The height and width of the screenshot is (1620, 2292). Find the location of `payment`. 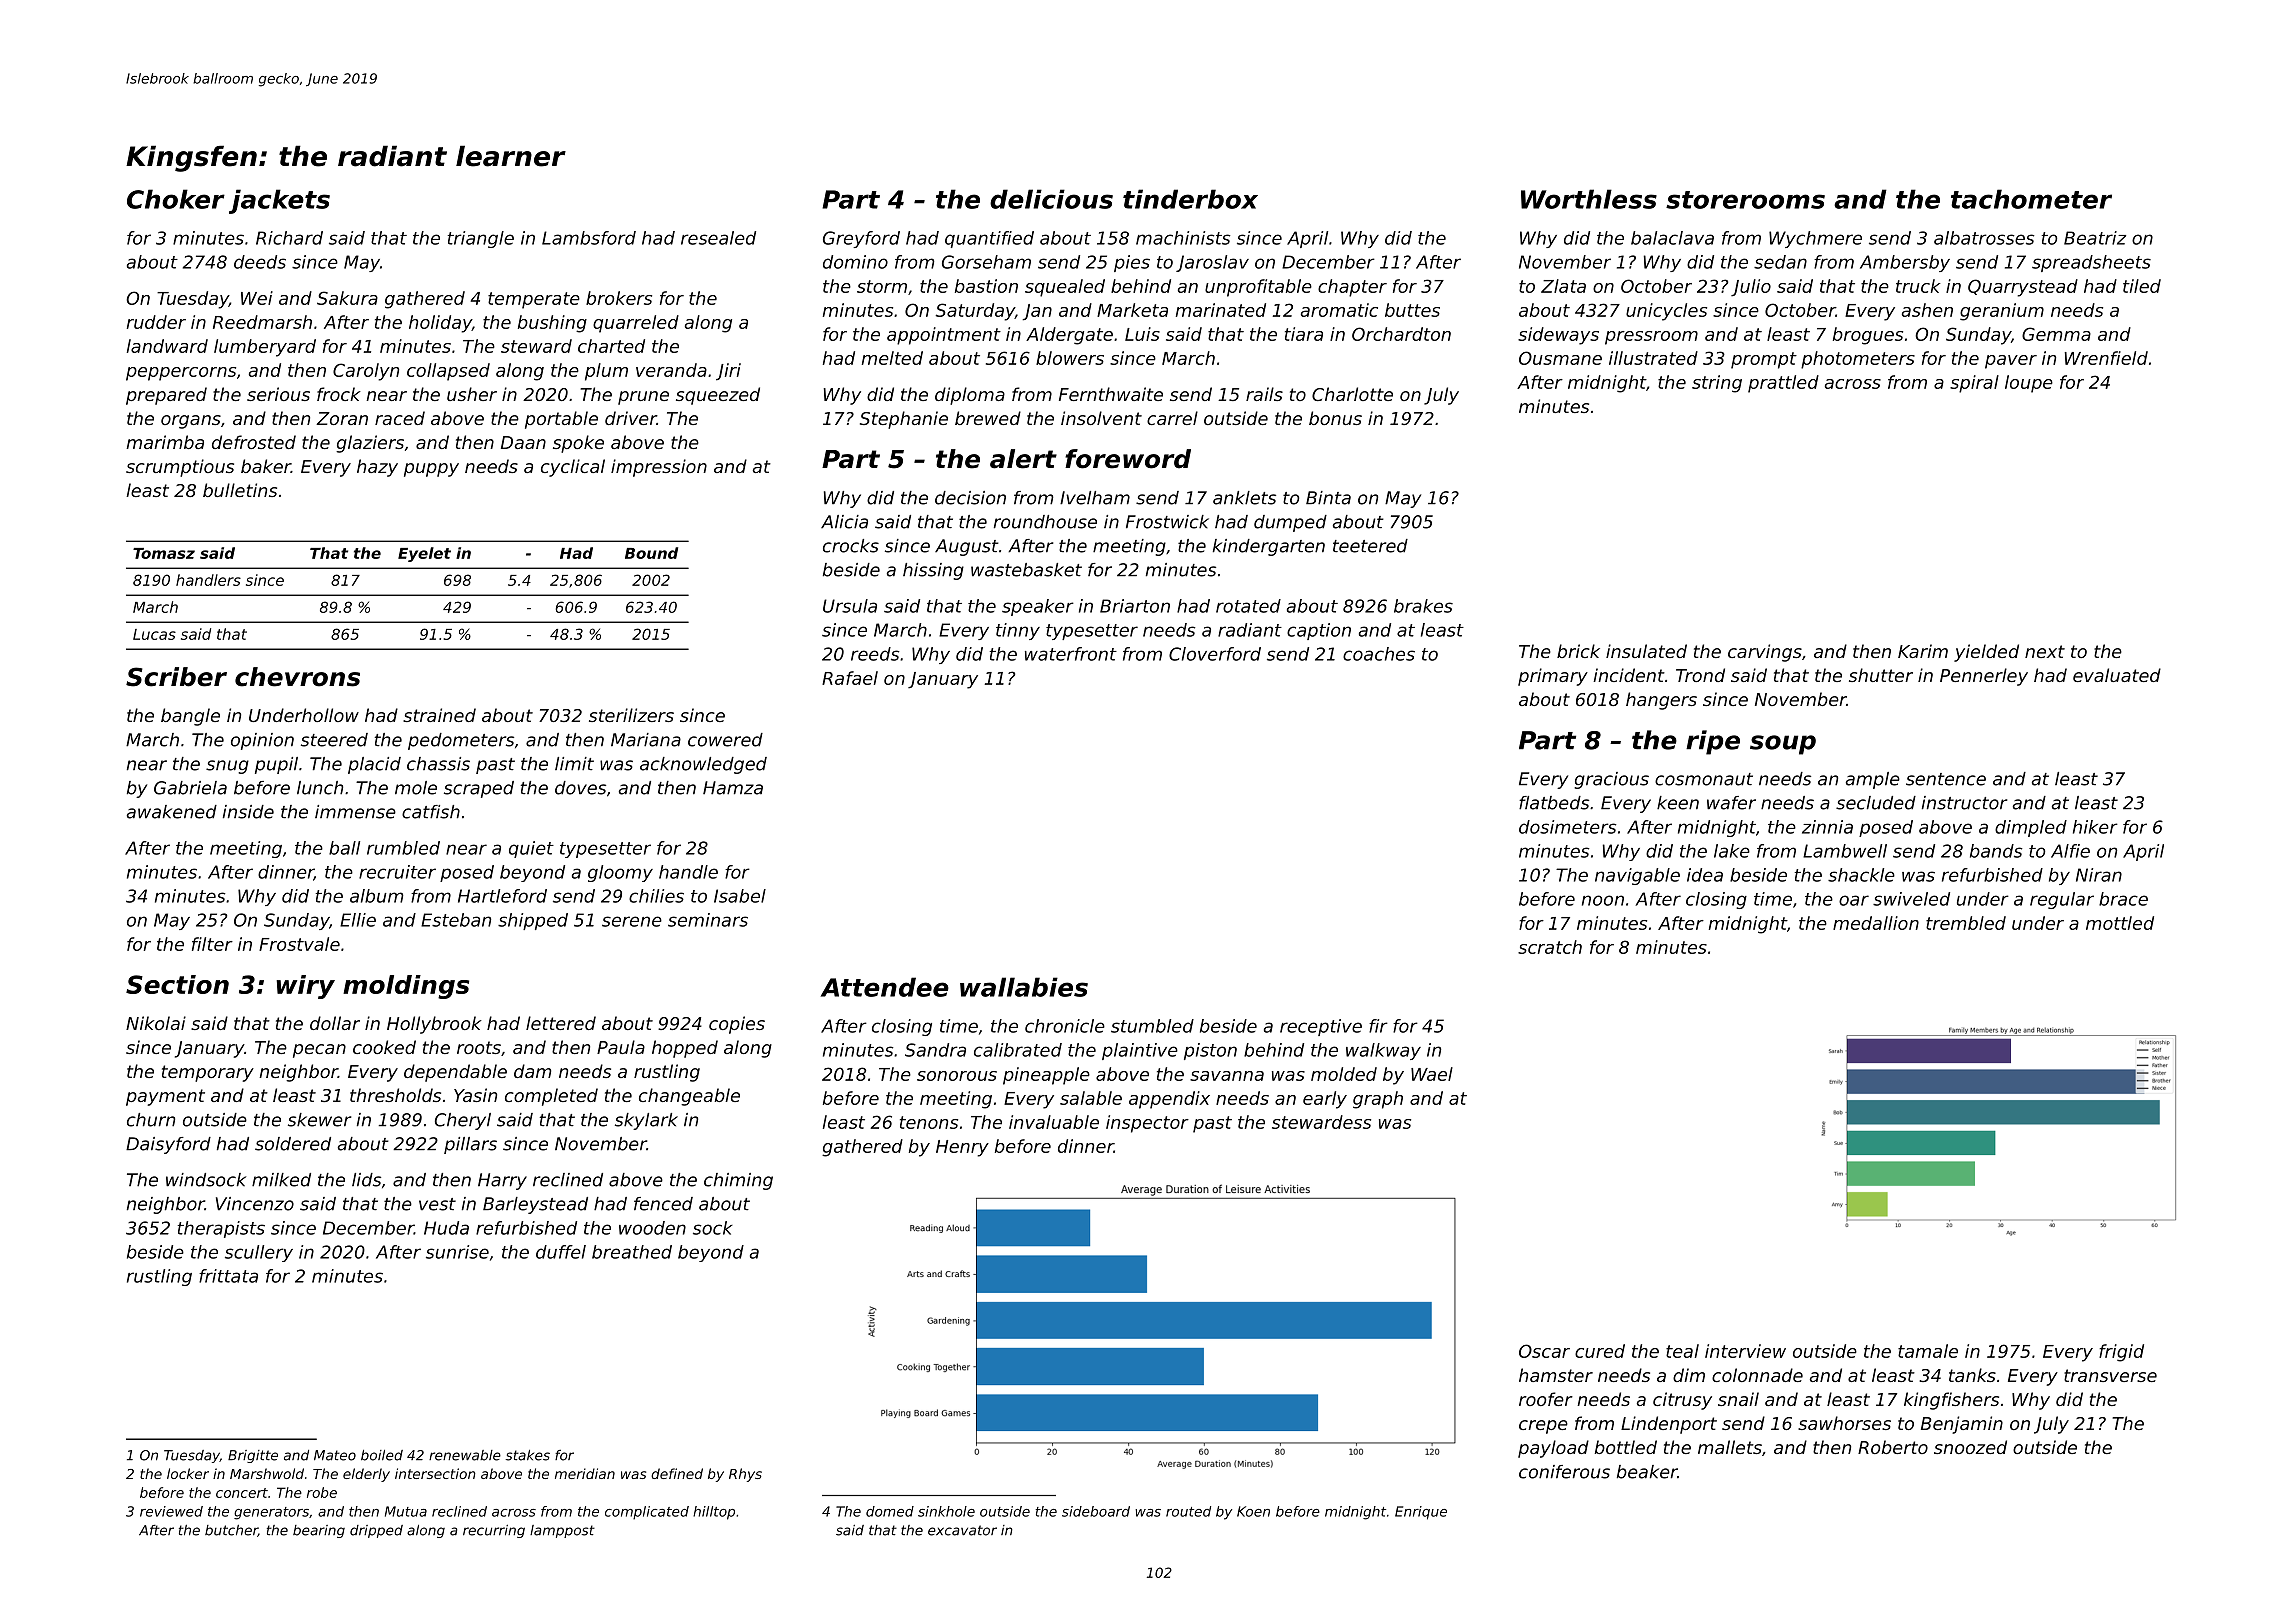

payment is located at coordinates (165, 1097).
